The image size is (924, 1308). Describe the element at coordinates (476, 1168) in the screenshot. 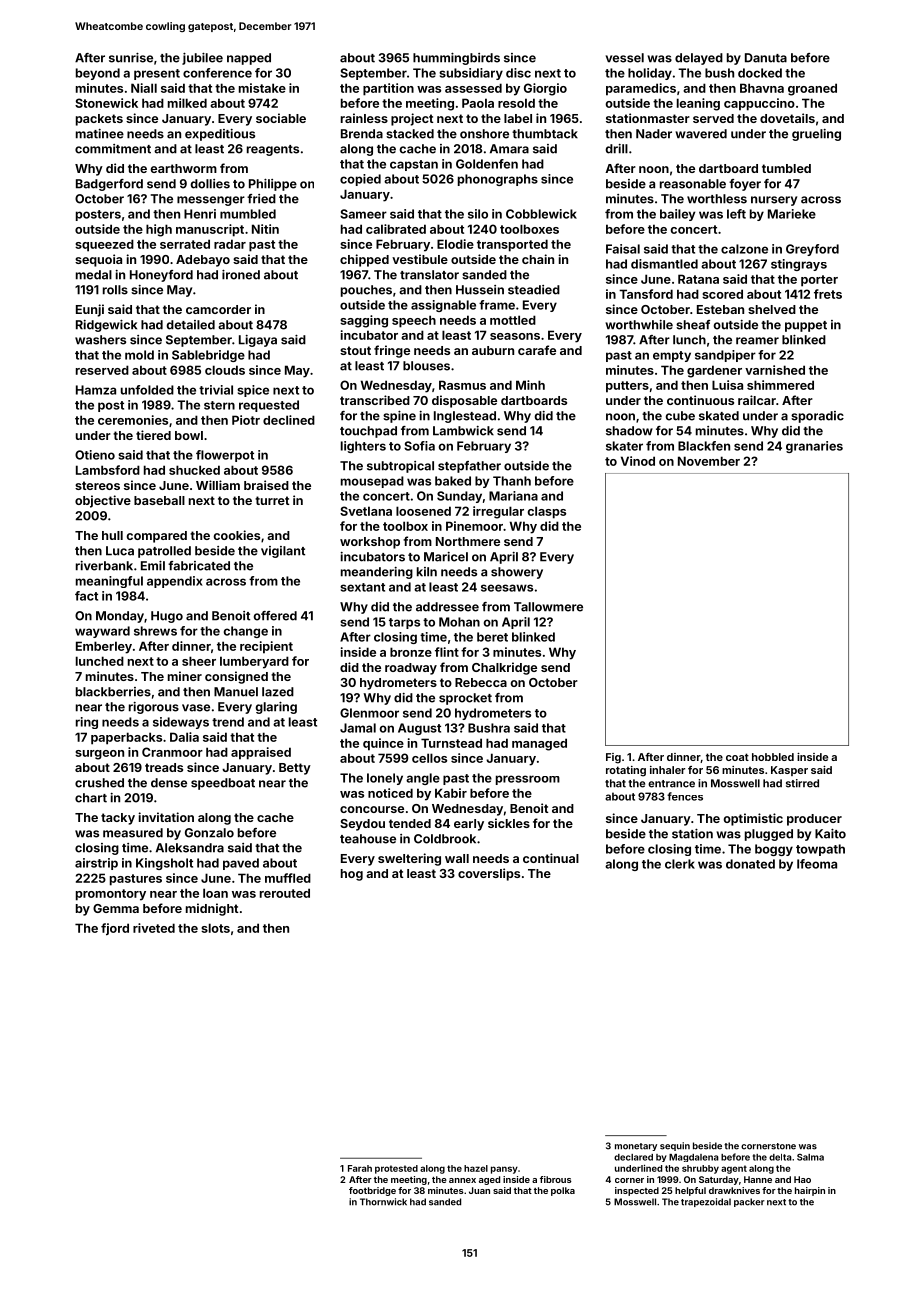

I see `hazel` at that location.
